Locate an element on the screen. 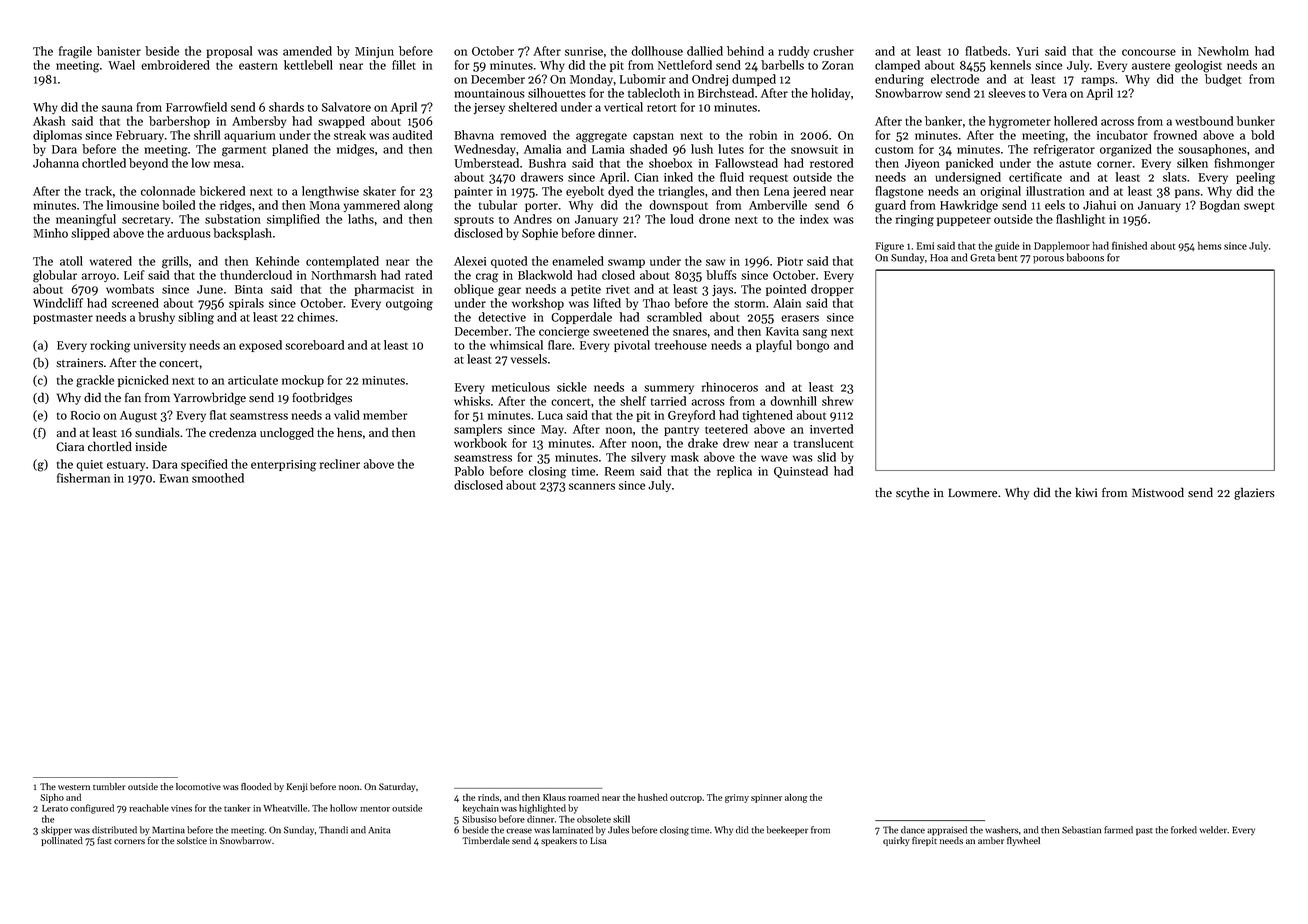 This screenshot has width=1308, height=924. fast is located at coordinates (104, 840).
